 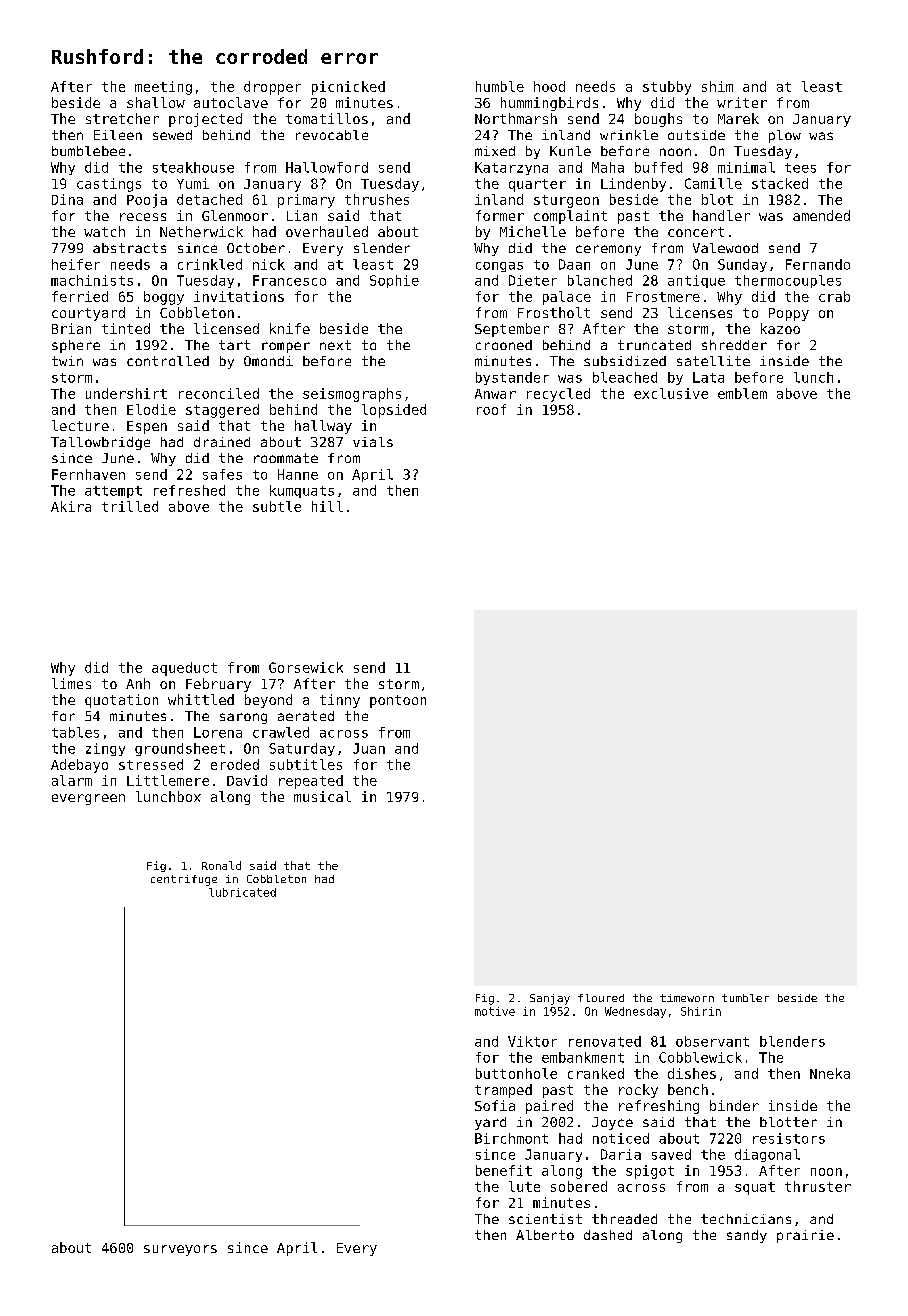 What do you see at coordinates (671, 1154) in the image?
I see `saved` at bounding box center [671, 1154].
